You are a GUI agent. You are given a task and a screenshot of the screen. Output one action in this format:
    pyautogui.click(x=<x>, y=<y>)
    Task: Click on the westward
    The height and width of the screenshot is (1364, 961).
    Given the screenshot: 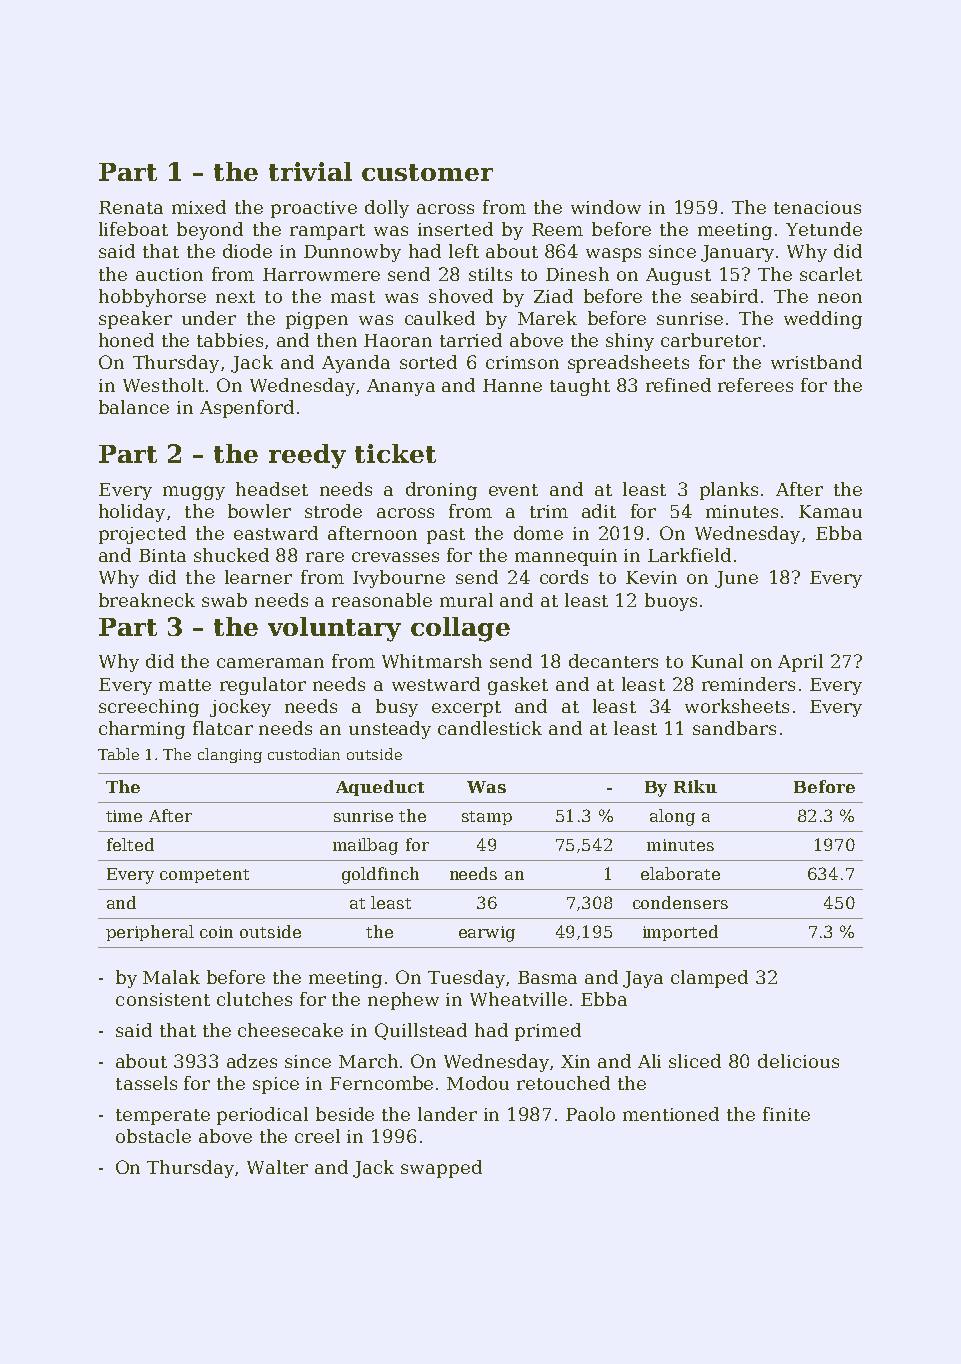 What is the action you would take?
    pyautogui.click(x=436, y=684)
